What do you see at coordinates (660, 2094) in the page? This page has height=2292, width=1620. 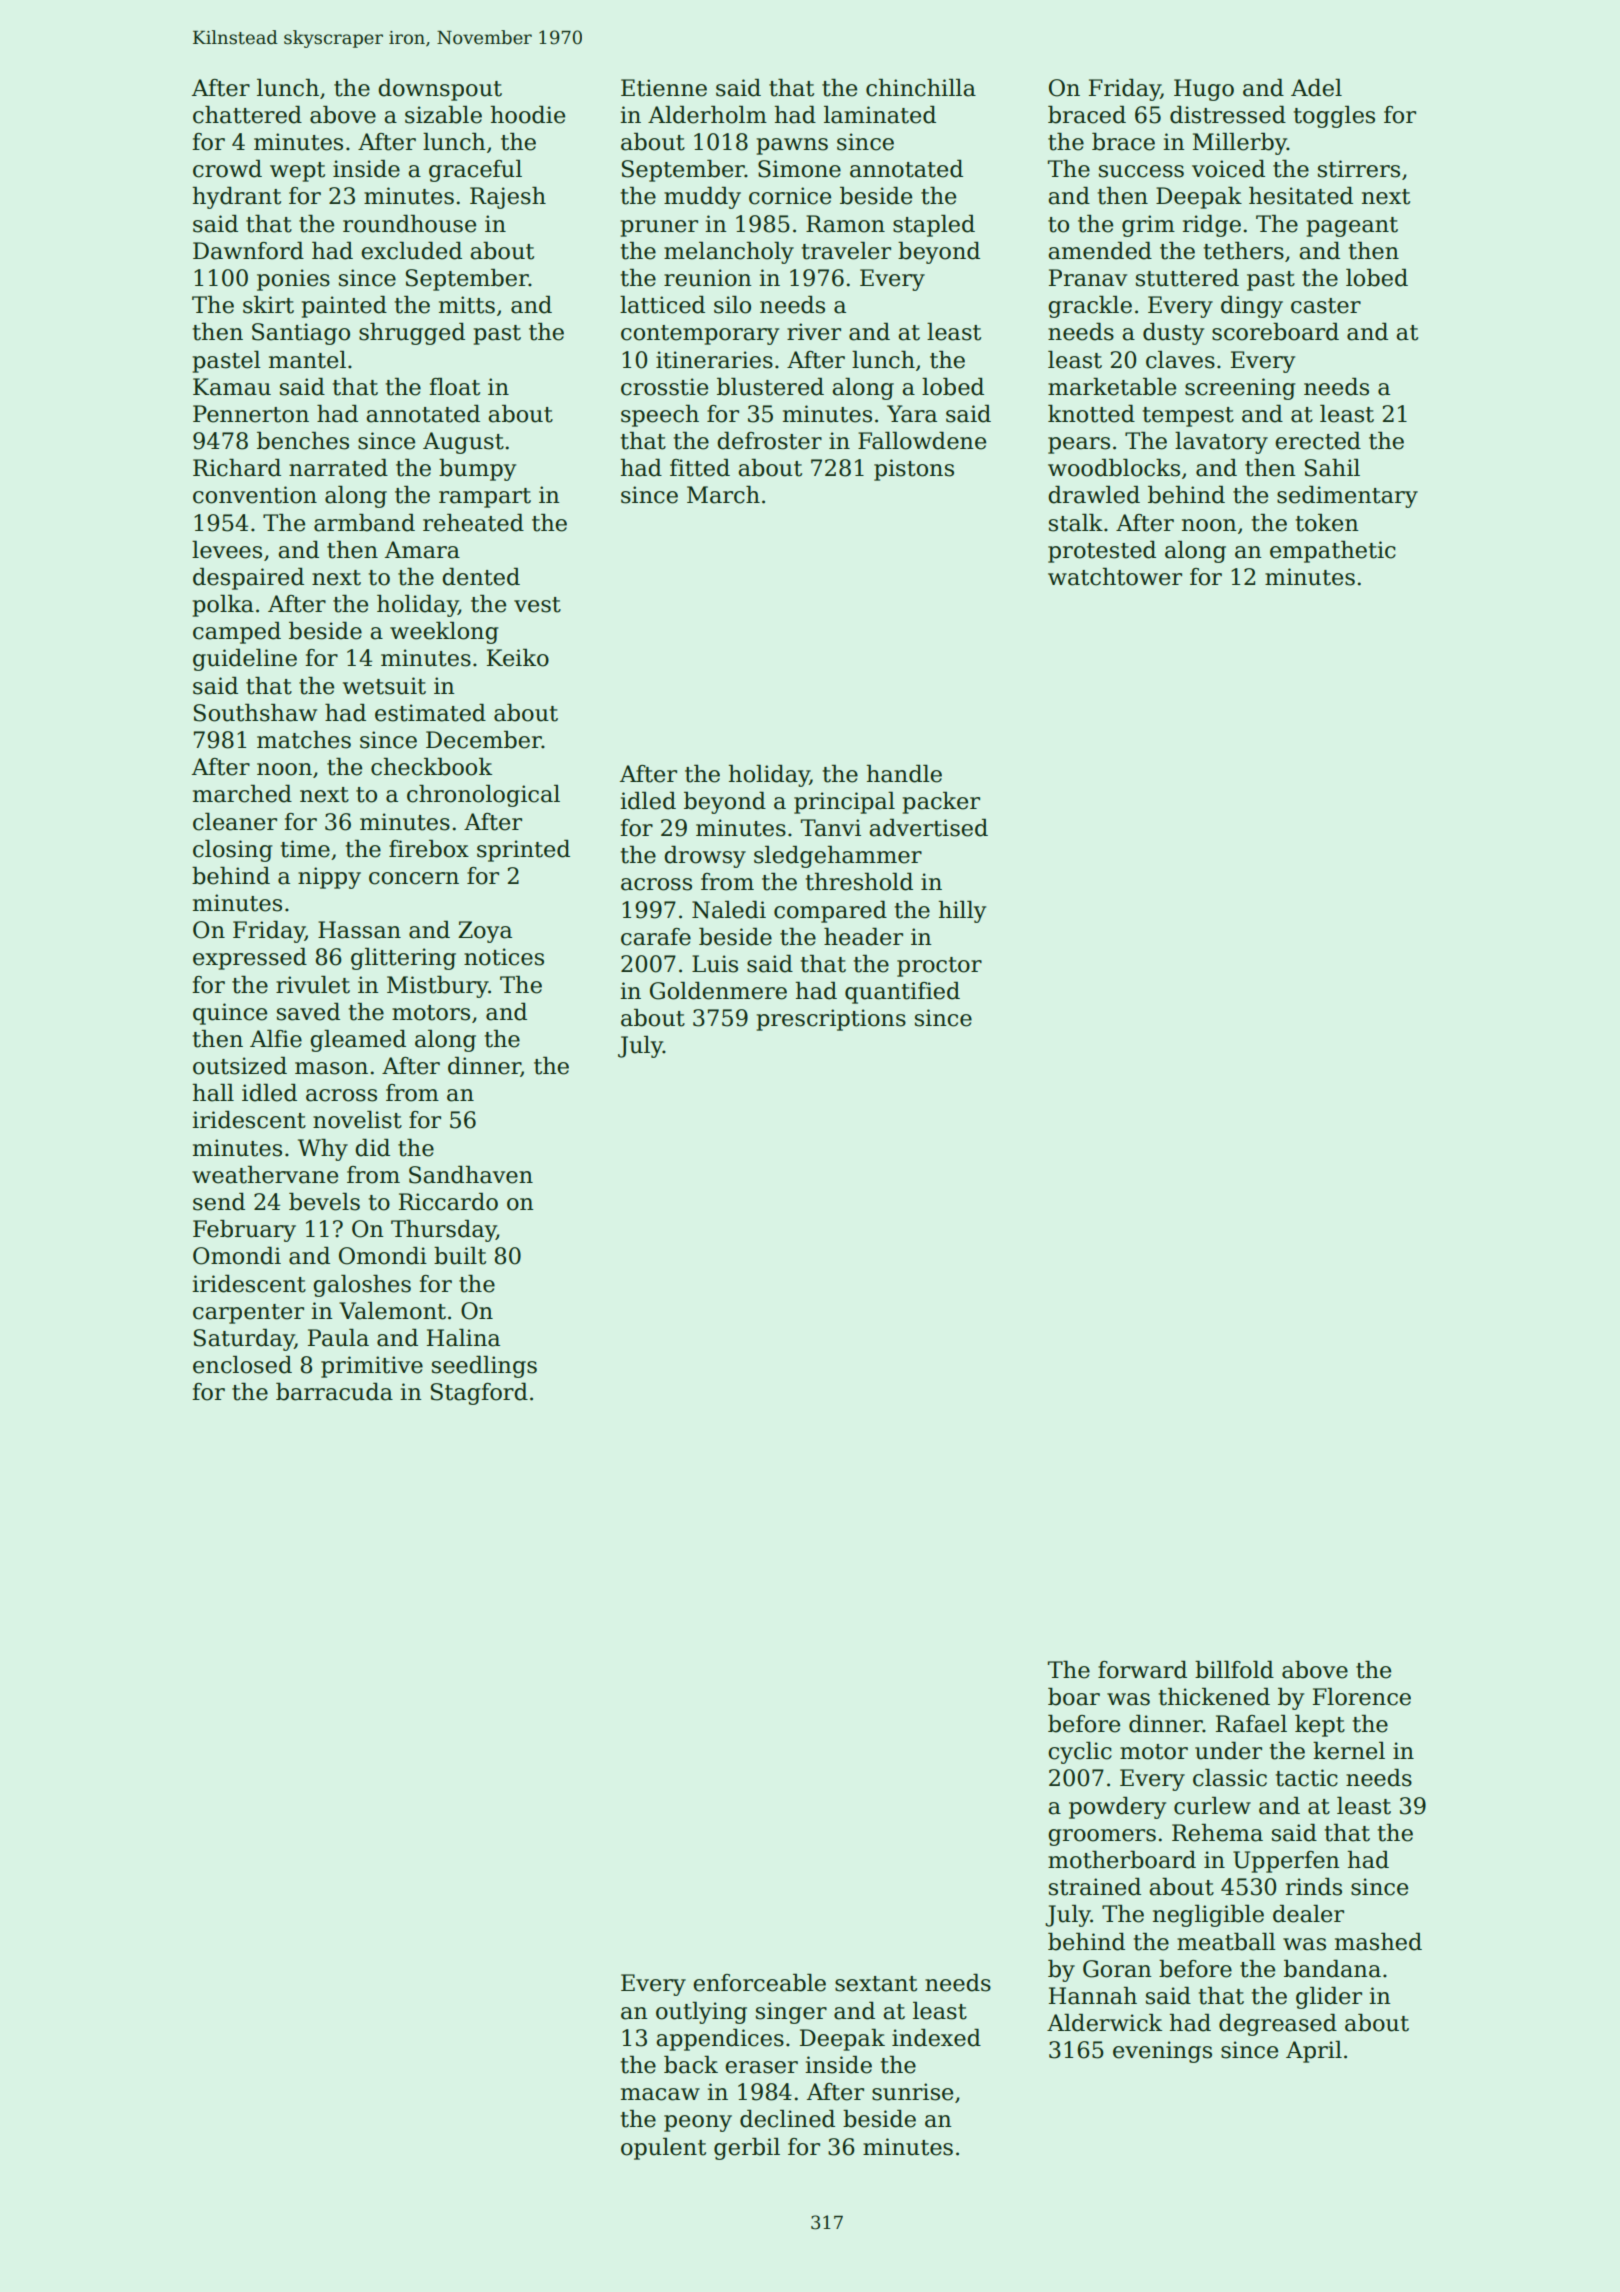 I see `macaw` at bounding box center [660, 2094].
